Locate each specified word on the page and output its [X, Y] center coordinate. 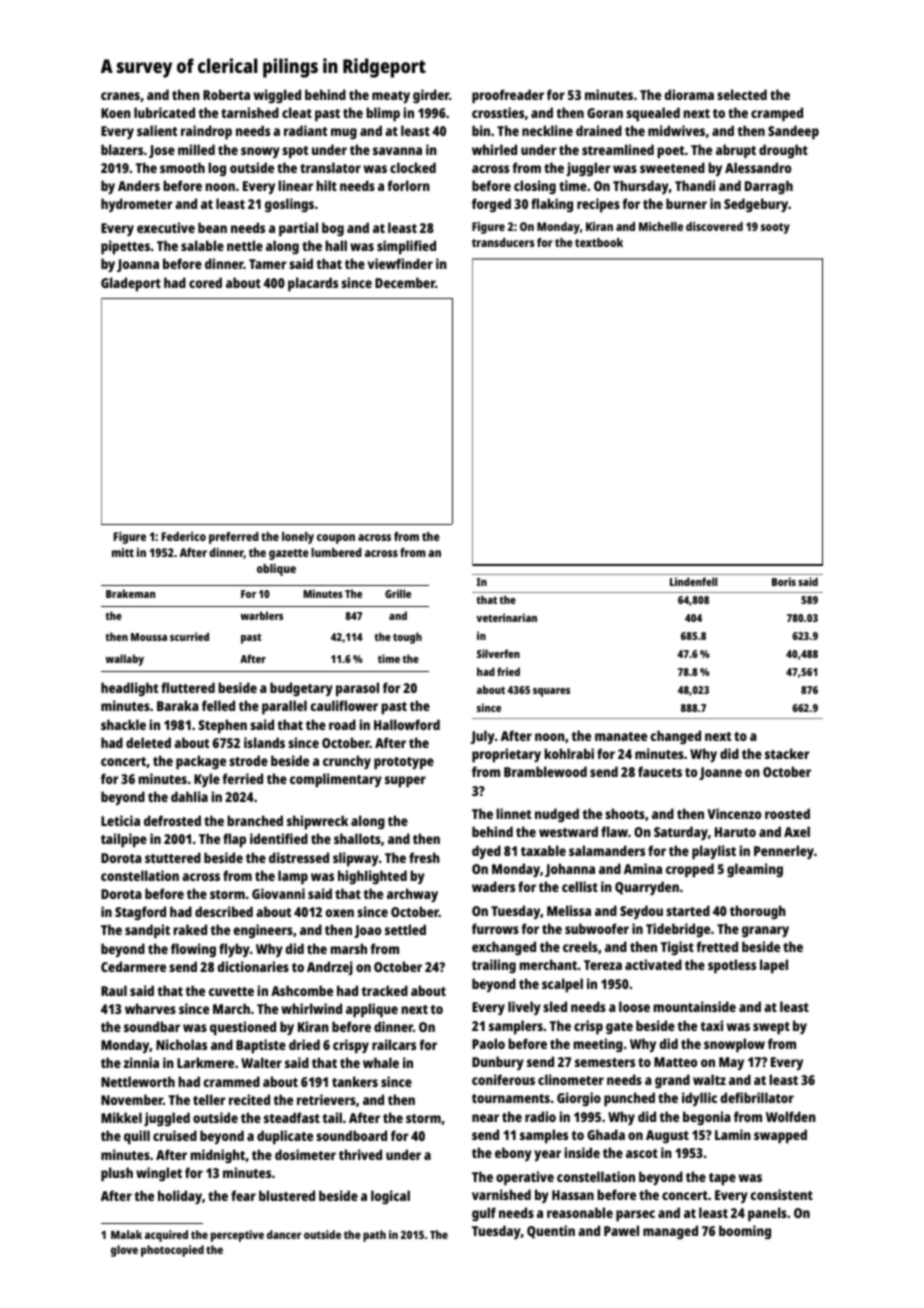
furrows [495, 928]
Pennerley [784, 852]
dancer [284, 1234]
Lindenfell [693, 581]
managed [670, 1232]
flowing [193, 950]
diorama [689, 94]
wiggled [277, 96]
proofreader [508, 96]
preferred [234, 538]
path [374, 1236]
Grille [398, 593]
